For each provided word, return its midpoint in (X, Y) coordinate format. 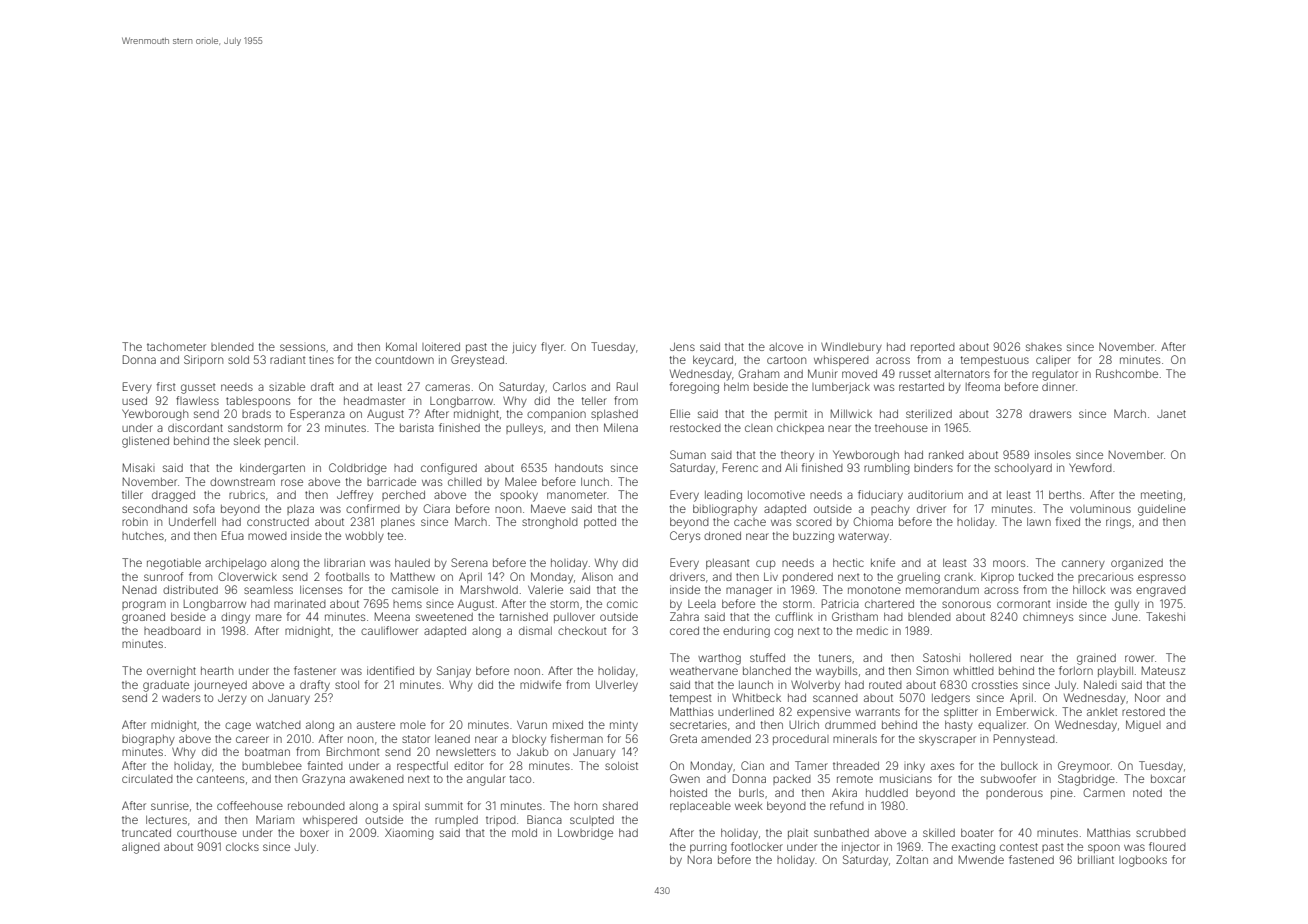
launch (756, 685)
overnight (171, 672)
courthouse (207, 833)
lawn (1039, 522)
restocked (695, 428)
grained (1096, 659)
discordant (195, 428)
